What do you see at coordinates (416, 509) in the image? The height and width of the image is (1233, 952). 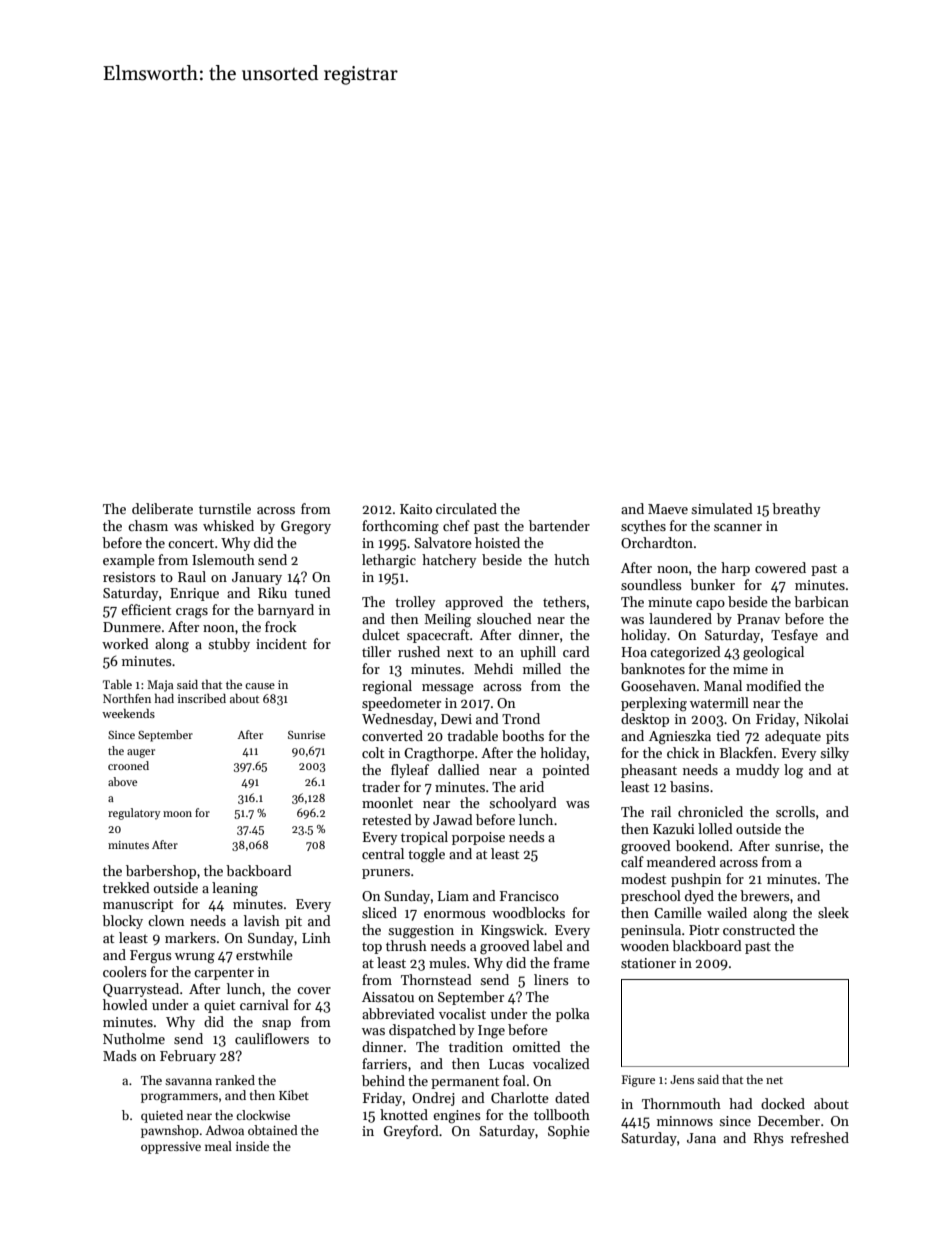 I see `Kaito` at bounding box center [416, 509].
